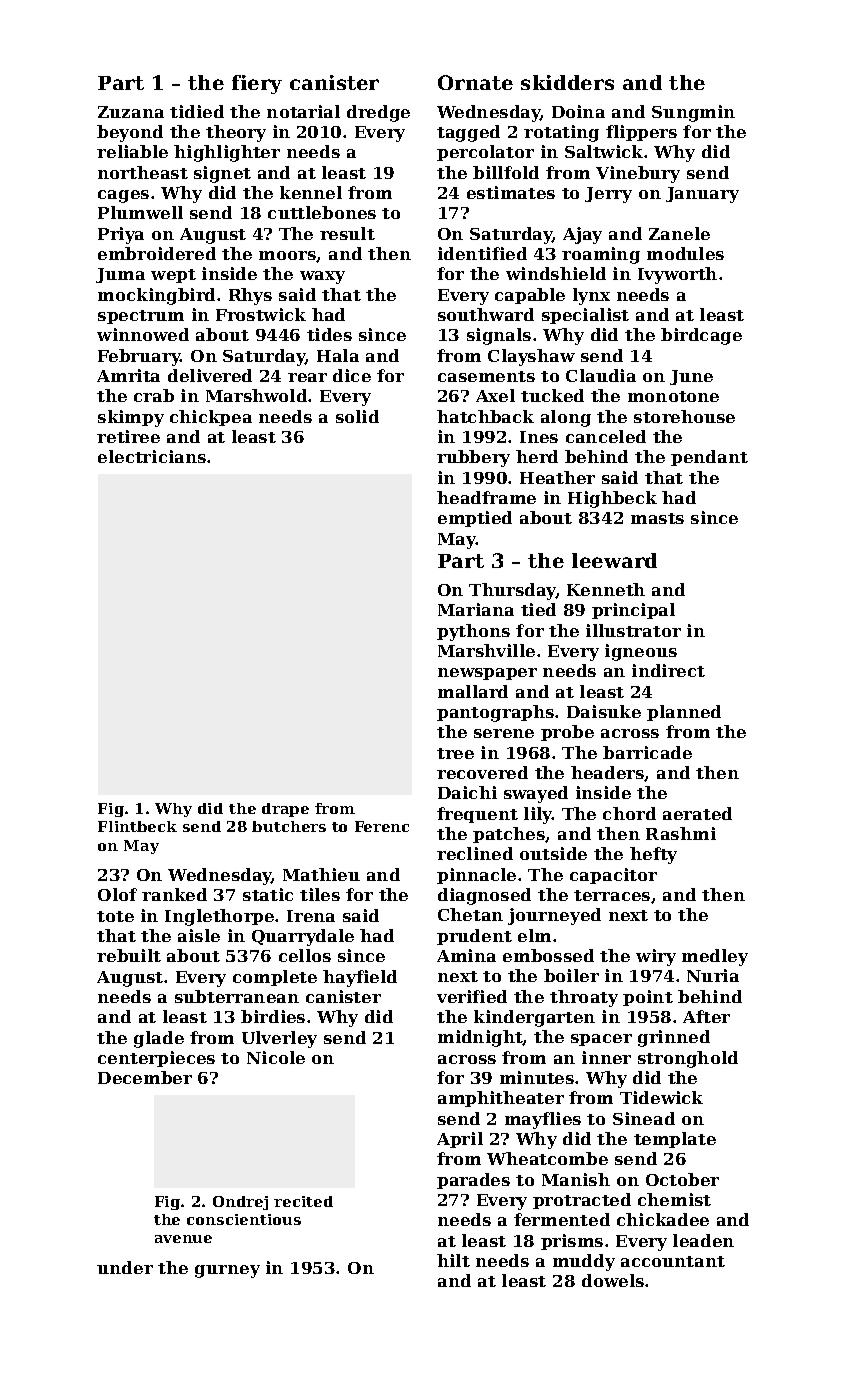 Image resolution: width=849 pixels, height=1400 pixels. I want to click on dredge, so click(378, 113).
